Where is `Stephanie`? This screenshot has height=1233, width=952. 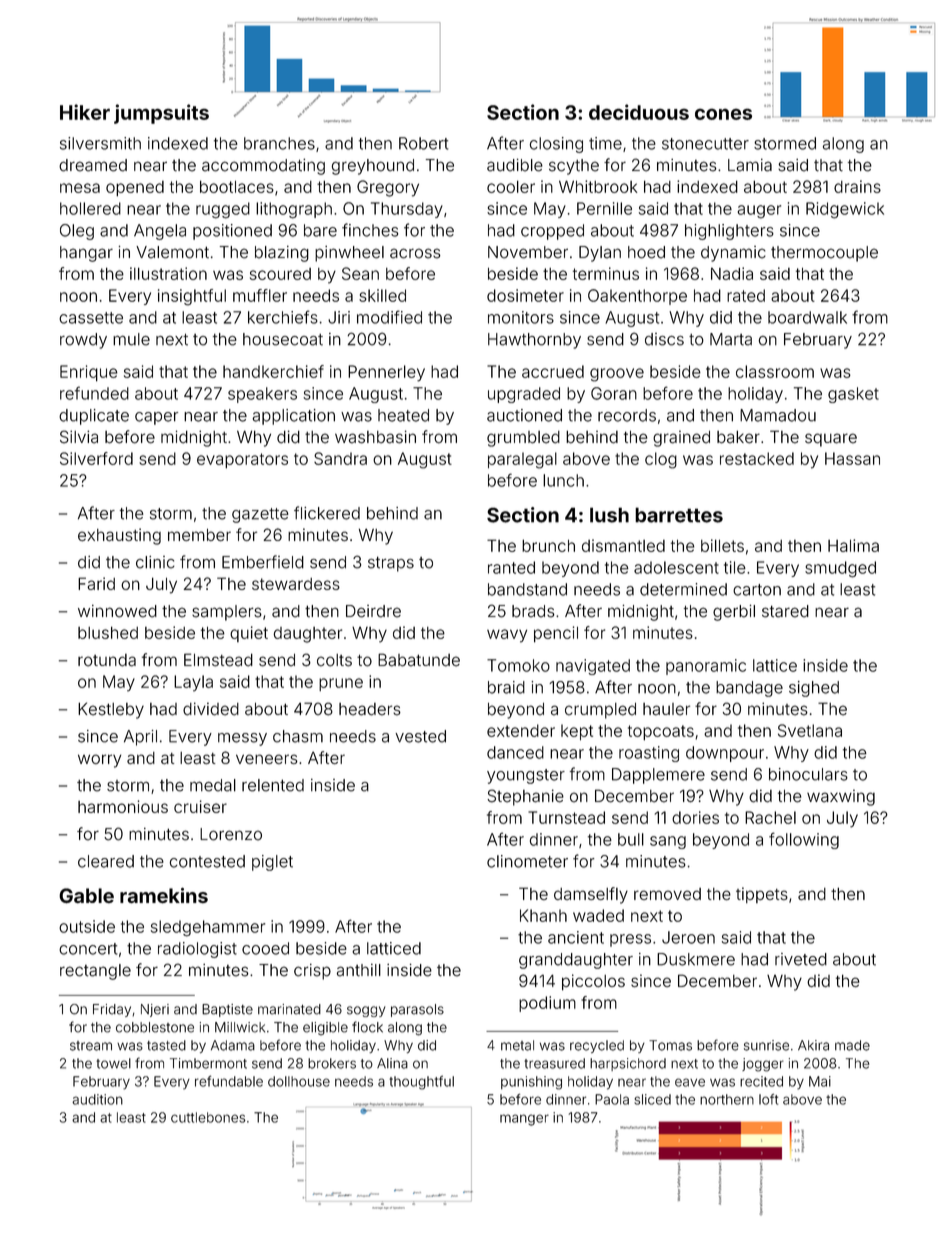
Stephanie is located at coordinates (525, 797).
